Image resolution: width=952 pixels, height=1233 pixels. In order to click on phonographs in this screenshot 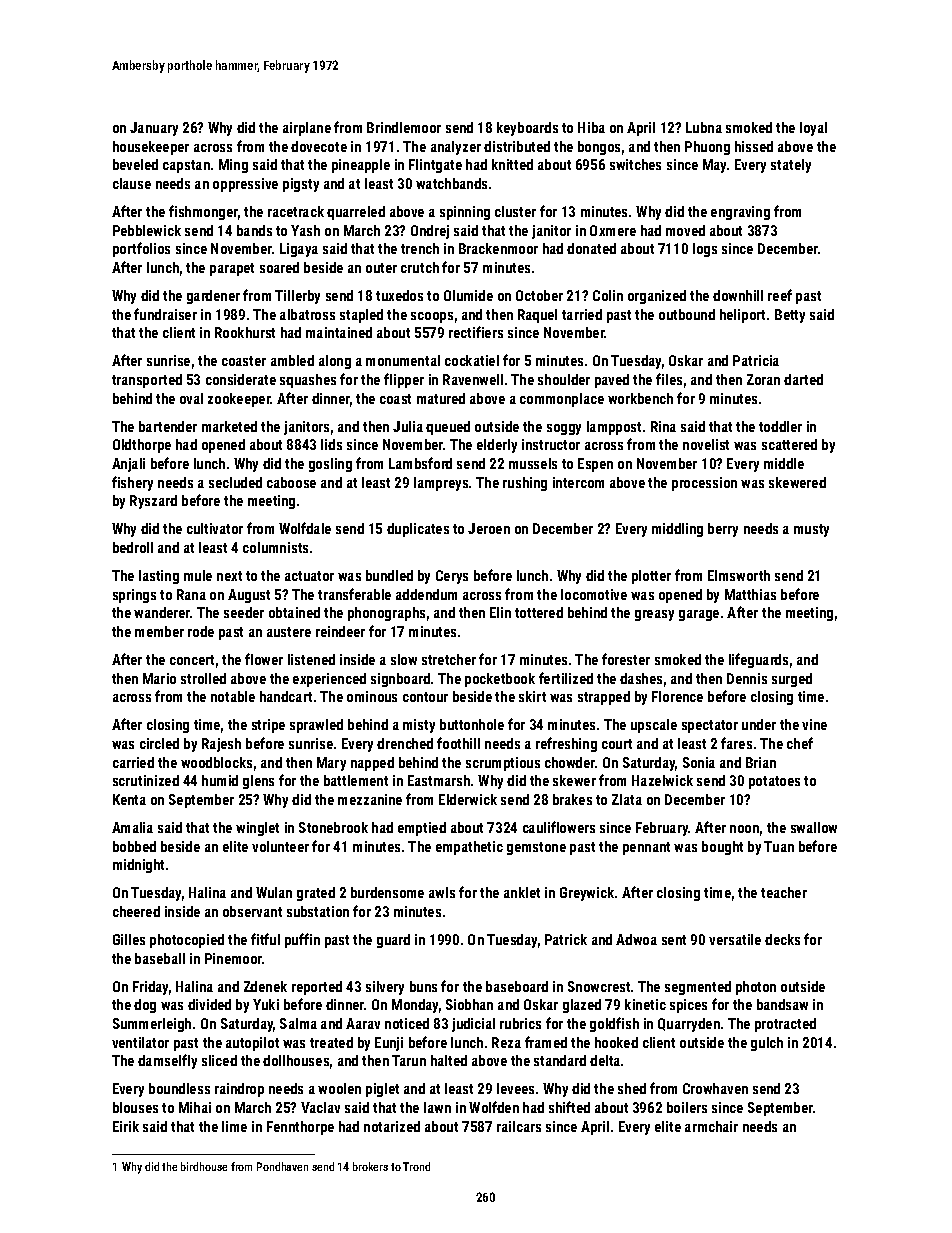, I will do `click(386, 614)`.
